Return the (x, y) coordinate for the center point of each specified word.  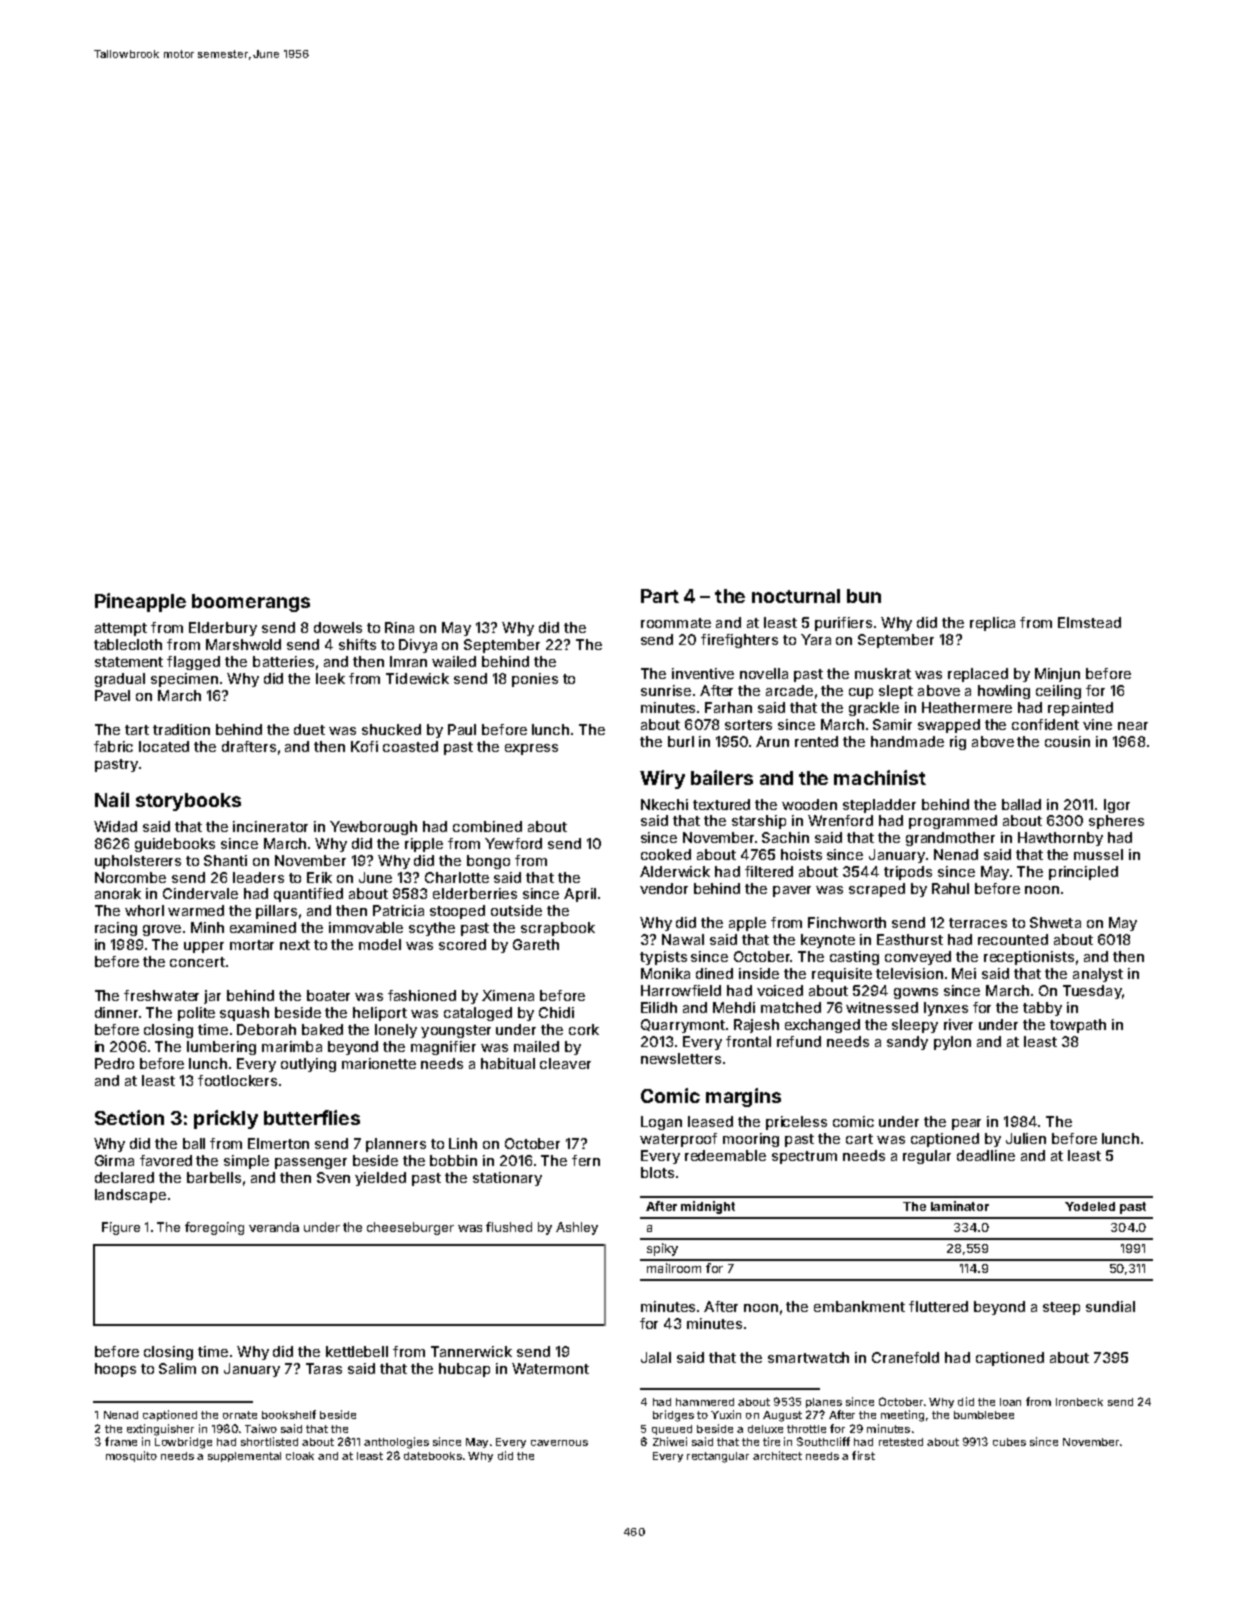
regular (927, 1157)
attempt (121, 629)
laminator (960, 1206)
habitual (508, 1063)
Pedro (114, 1063)
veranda (274, 1227)
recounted (1013, 939)
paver (792, 891)
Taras (324, 1368)
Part (660, 596)
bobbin (453, 1160)
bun (864, 596)
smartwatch (808, 1357)
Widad (115, 826)
